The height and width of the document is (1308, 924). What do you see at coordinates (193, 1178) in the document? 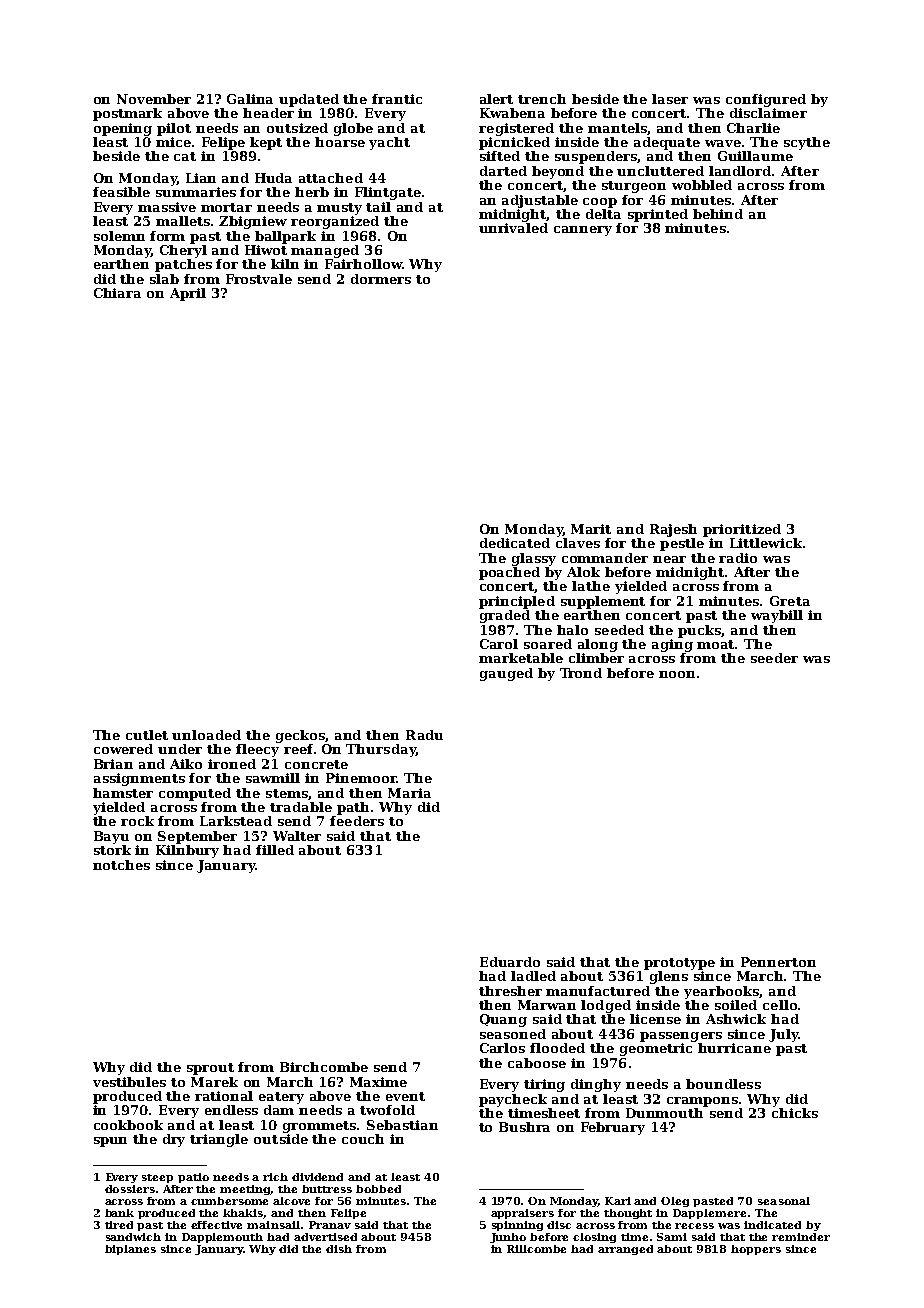
I see `patio` at bounding box center [193, 1178].
